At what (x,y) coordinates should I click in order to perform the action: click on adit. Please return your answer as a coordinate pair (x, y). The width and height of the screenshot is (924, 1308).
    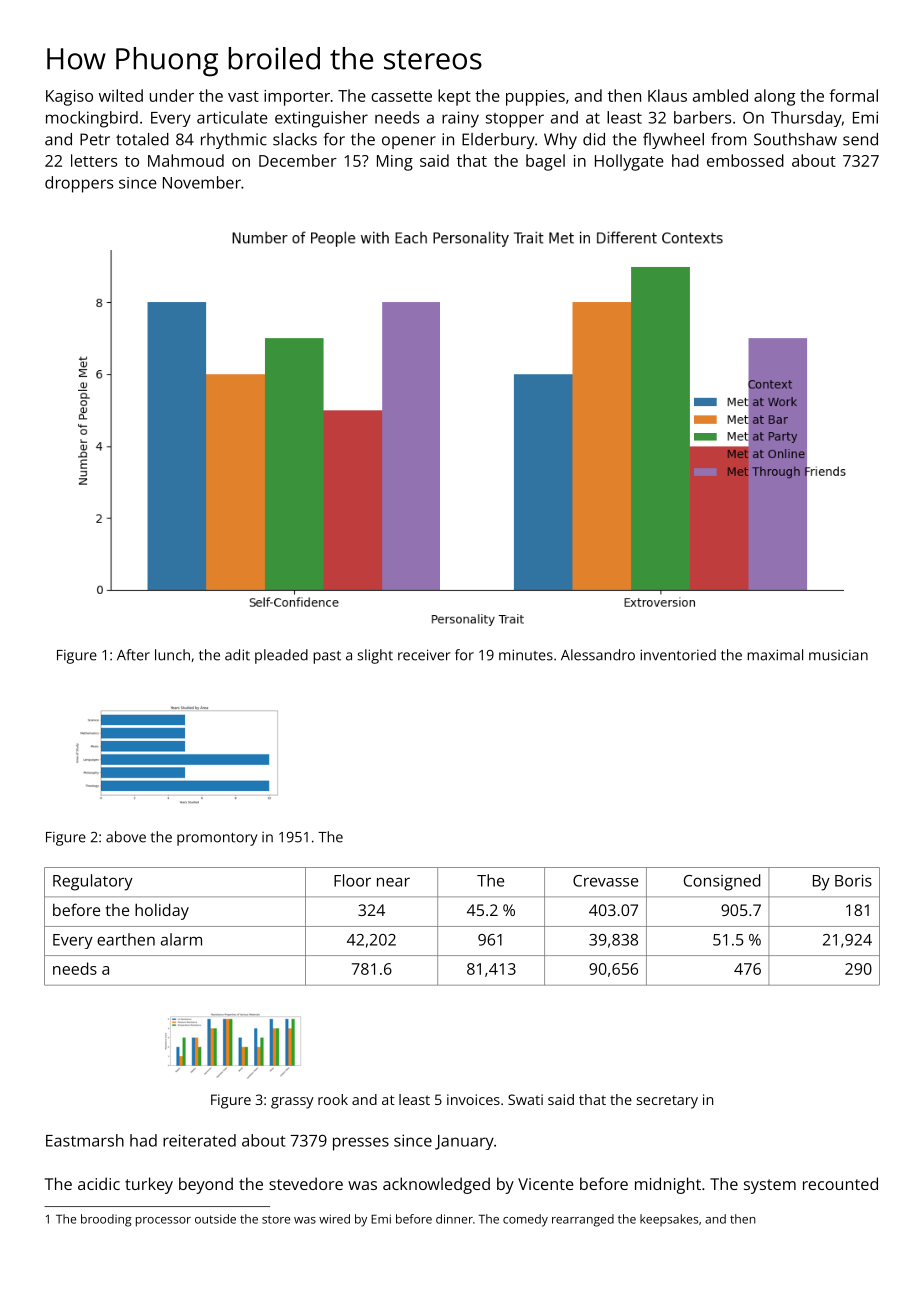
    Looking at the image, I should click on (237, 655).
